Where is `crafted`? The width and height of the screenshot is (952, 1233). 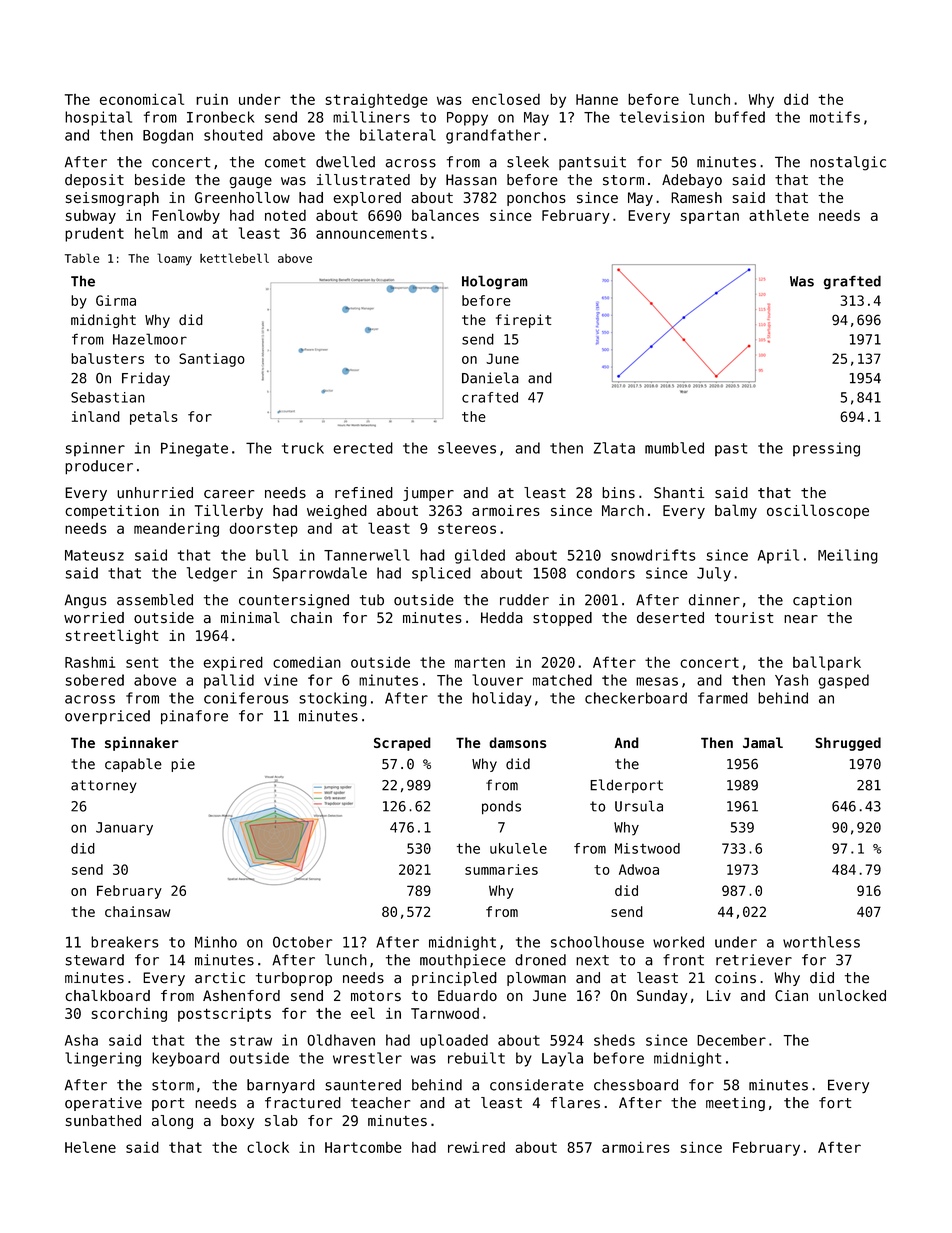
crafted is located at coordinates (490, 397).
